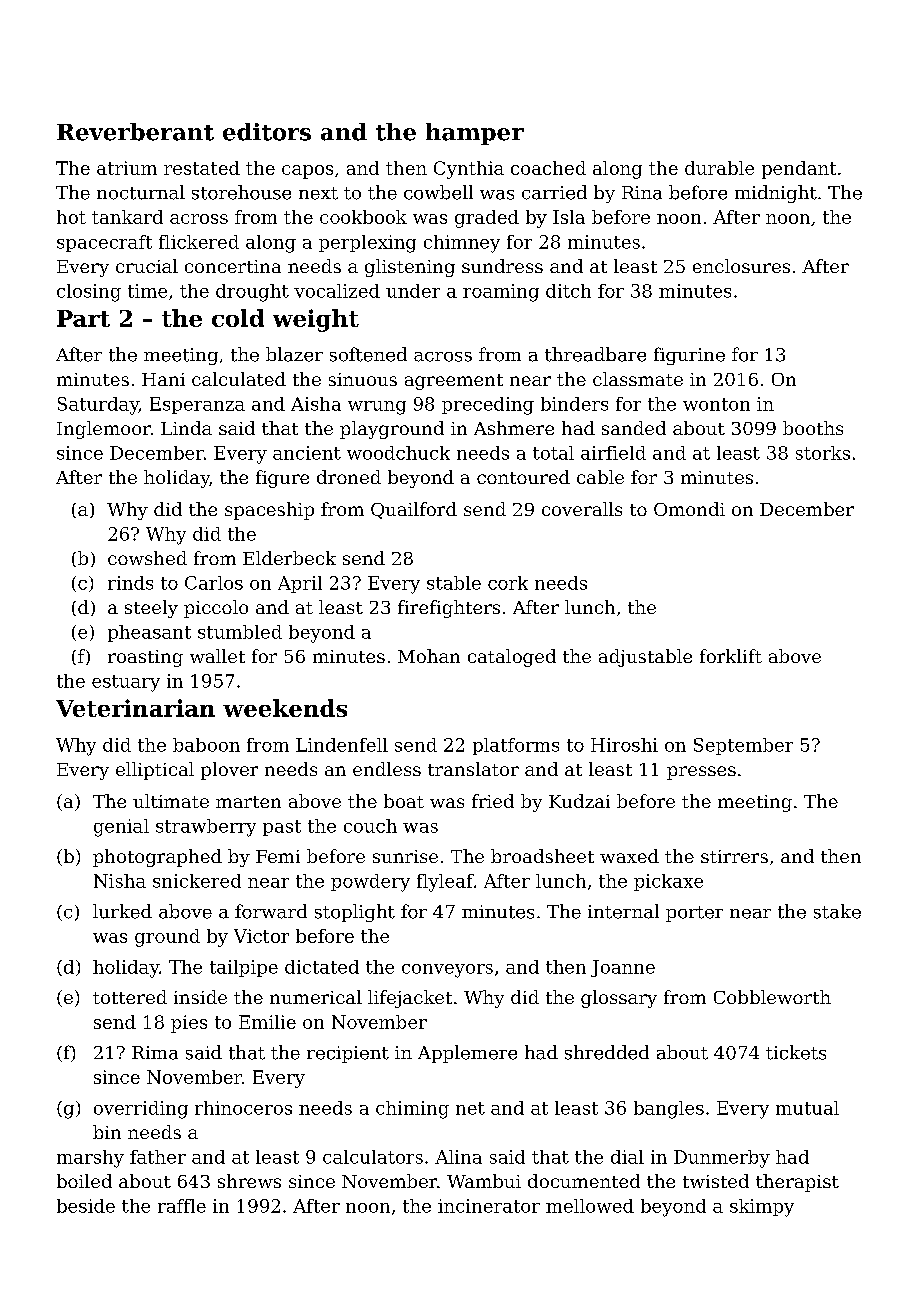 Image resolution: width=924 pixels, height=1311 pixels. Describe the element at coordinates (104, 243) in the screenshot. I see `spacecraft` at that location.
